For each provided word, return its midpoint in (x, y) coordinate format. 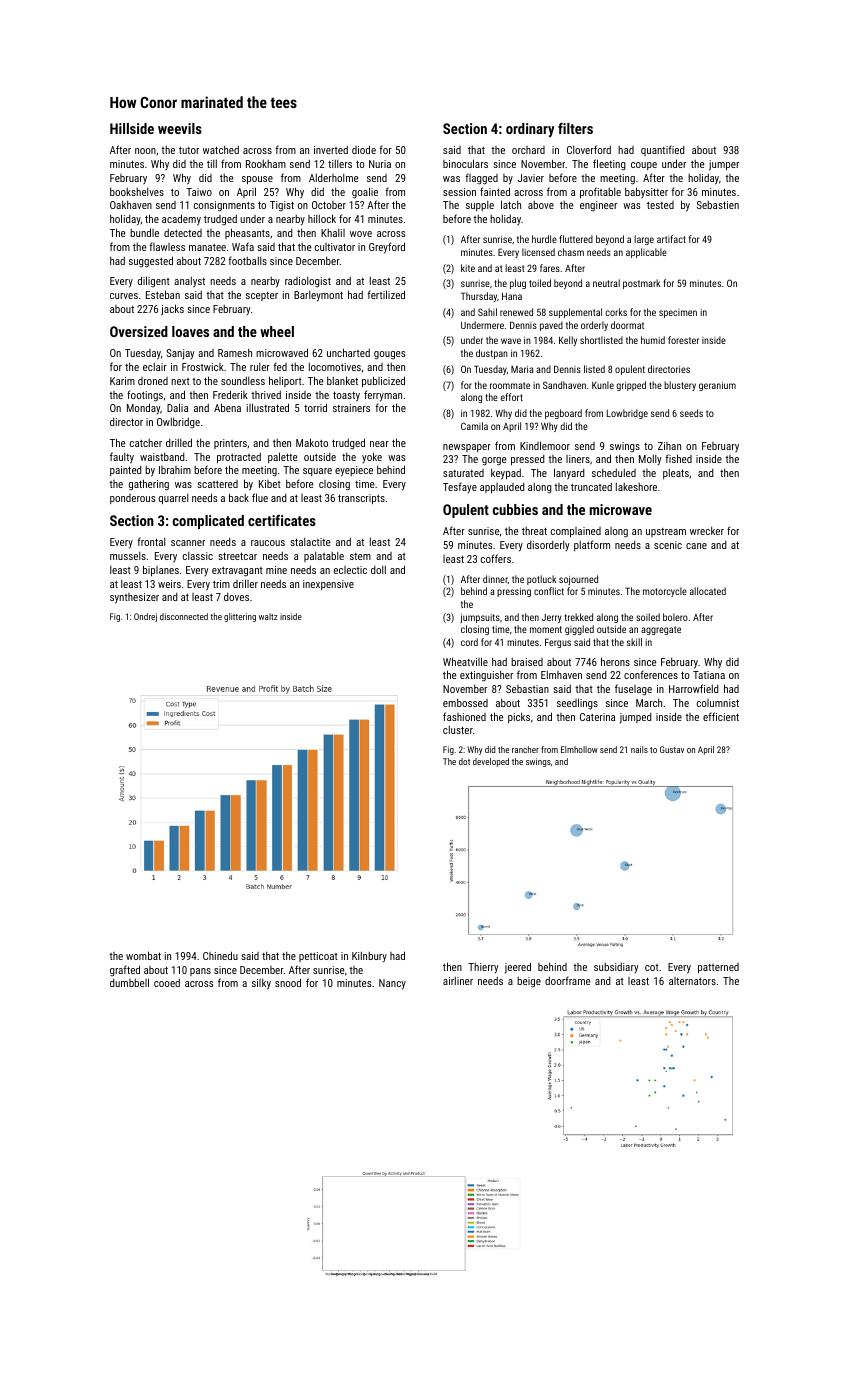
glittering (240, 617)
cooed (167, 983)
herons (615, 661)
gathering (149, 485)
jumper (724, 165)
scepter (262, 296)
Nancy (392, 984)
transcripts (361, 499)
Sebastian (527, 689)
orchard (528, 150)
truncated (591, 487)
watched (221, 149)
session (459, 192)
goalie (365, 193)
